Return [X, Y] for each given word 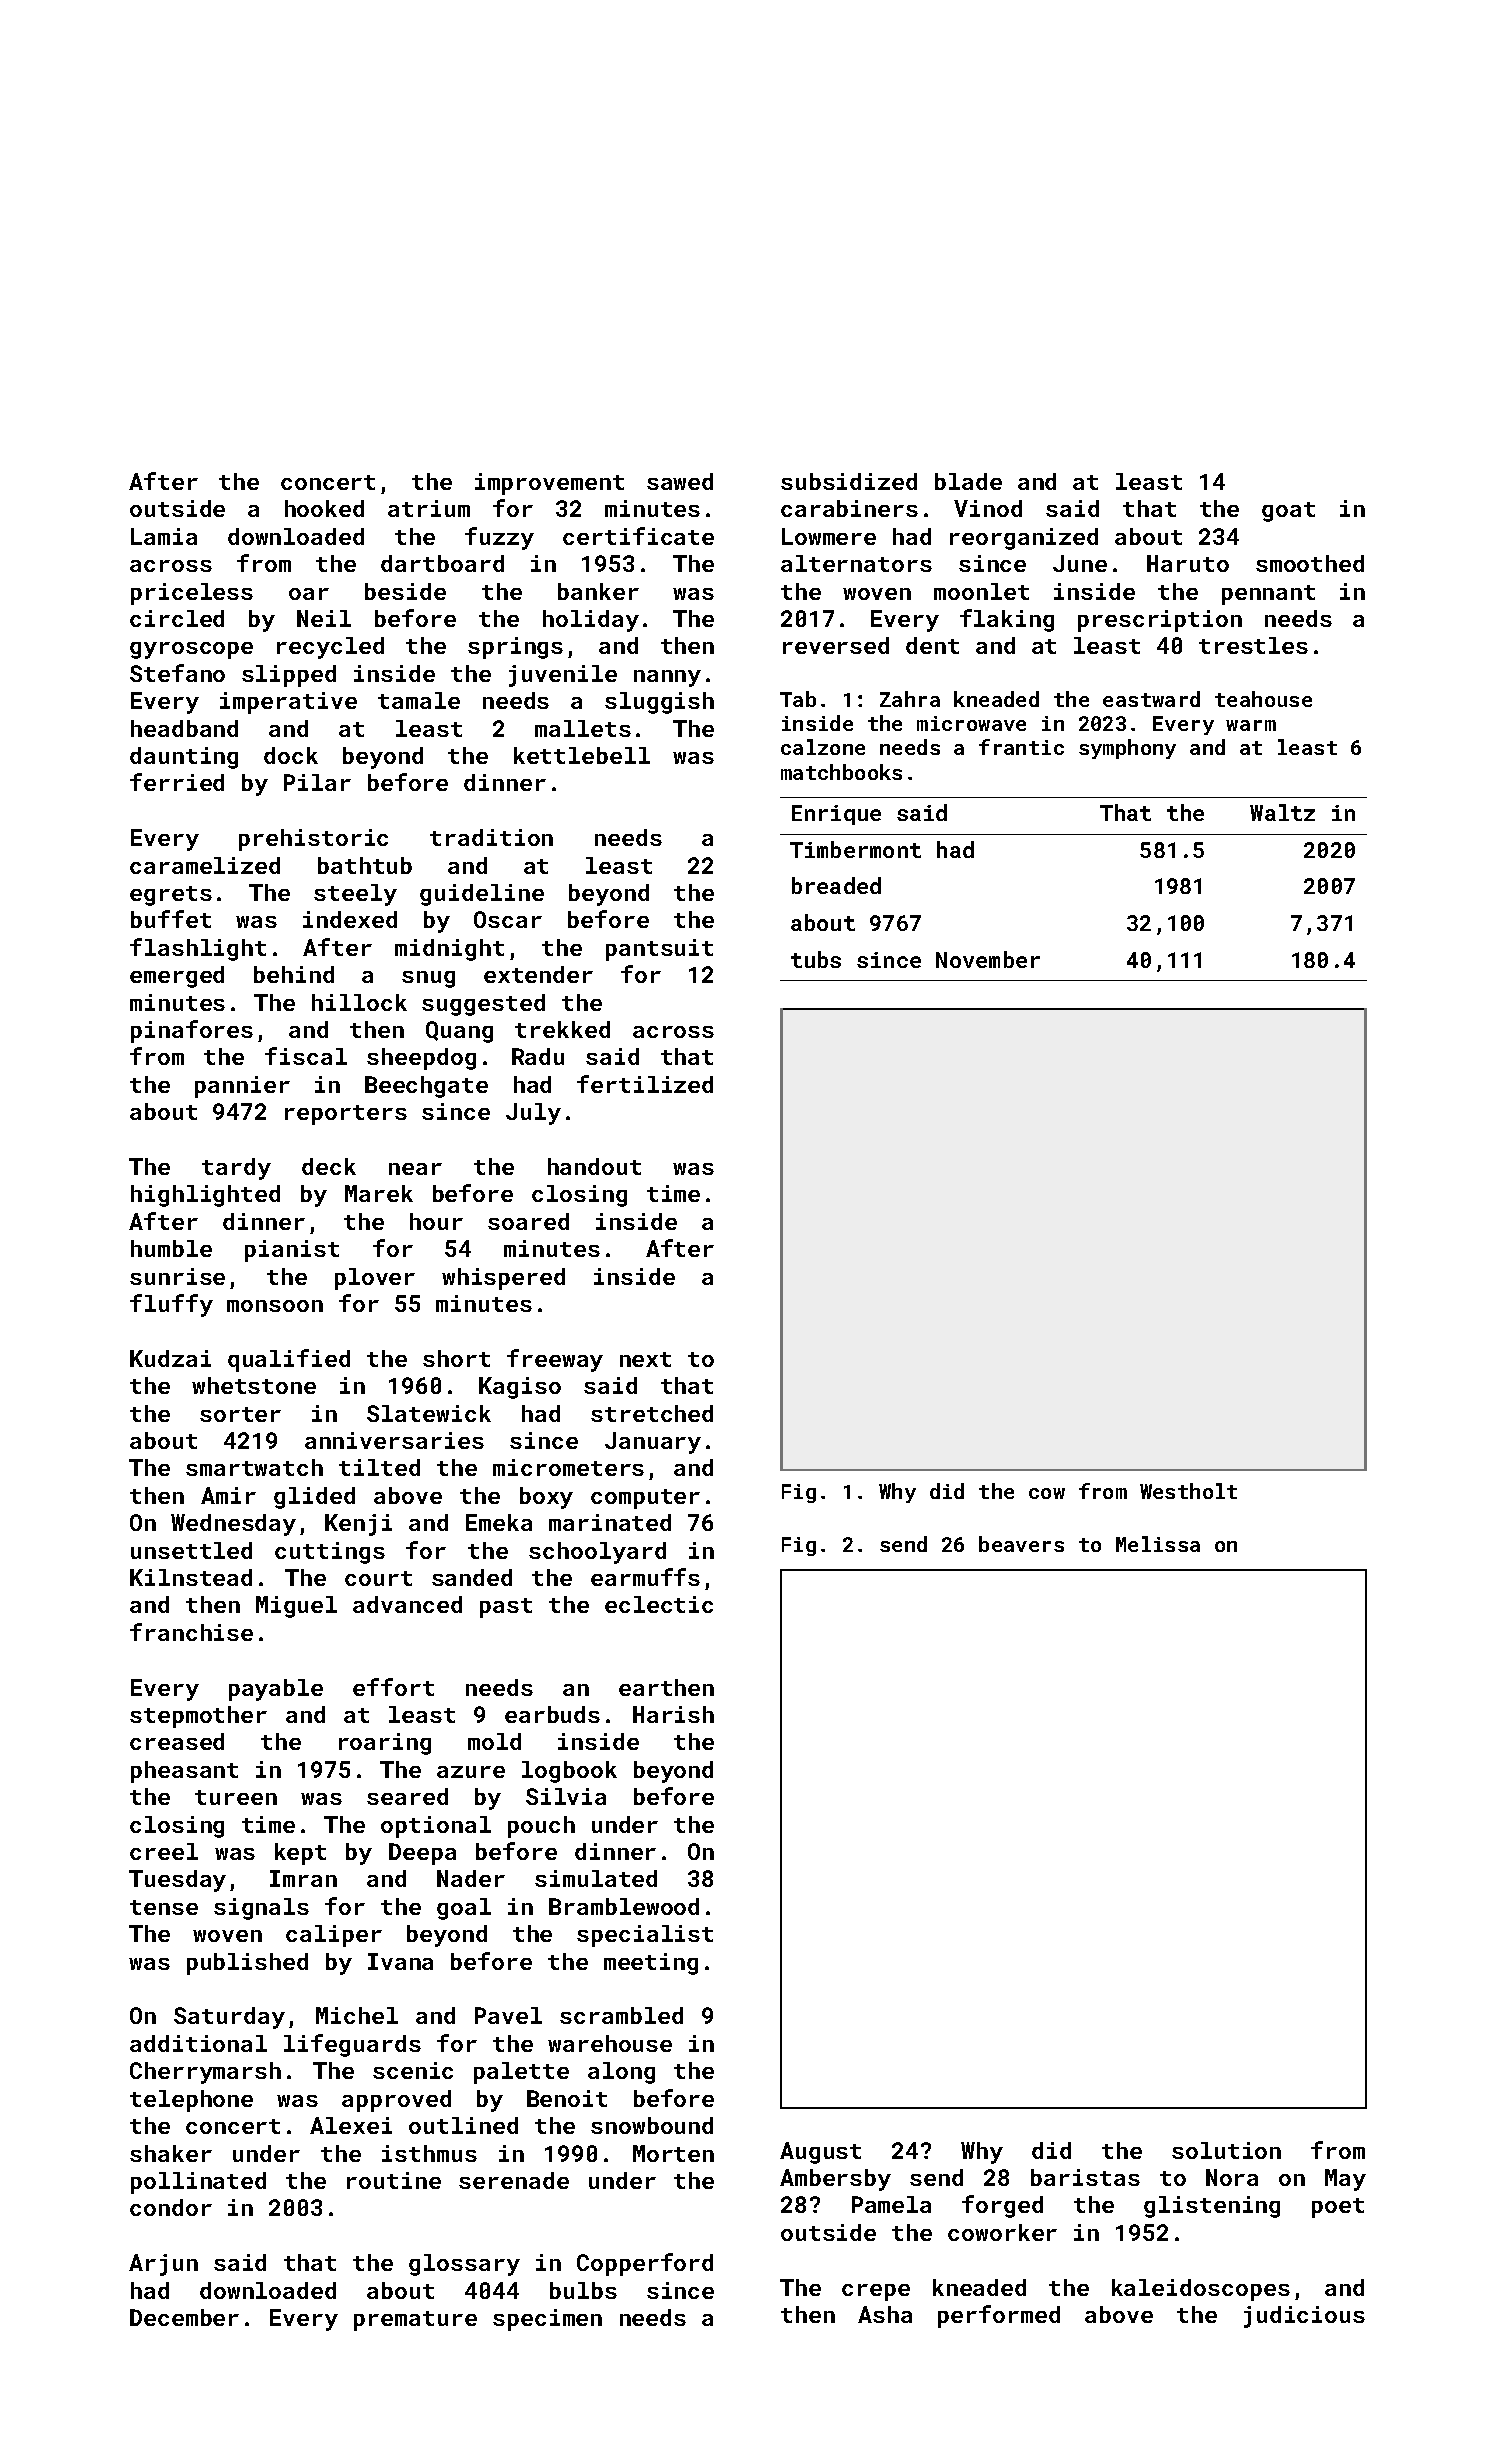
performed [999, 2316]
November [988, 959]
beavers [1021, 1544]
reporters [346, 1115]
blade [968, 481]
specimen [547, 2320]
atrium [429, 508]
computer [645, 1499]
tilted [379, 1467]
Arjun [163, 2265]
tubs [816, 959]
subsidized [849, 481]
